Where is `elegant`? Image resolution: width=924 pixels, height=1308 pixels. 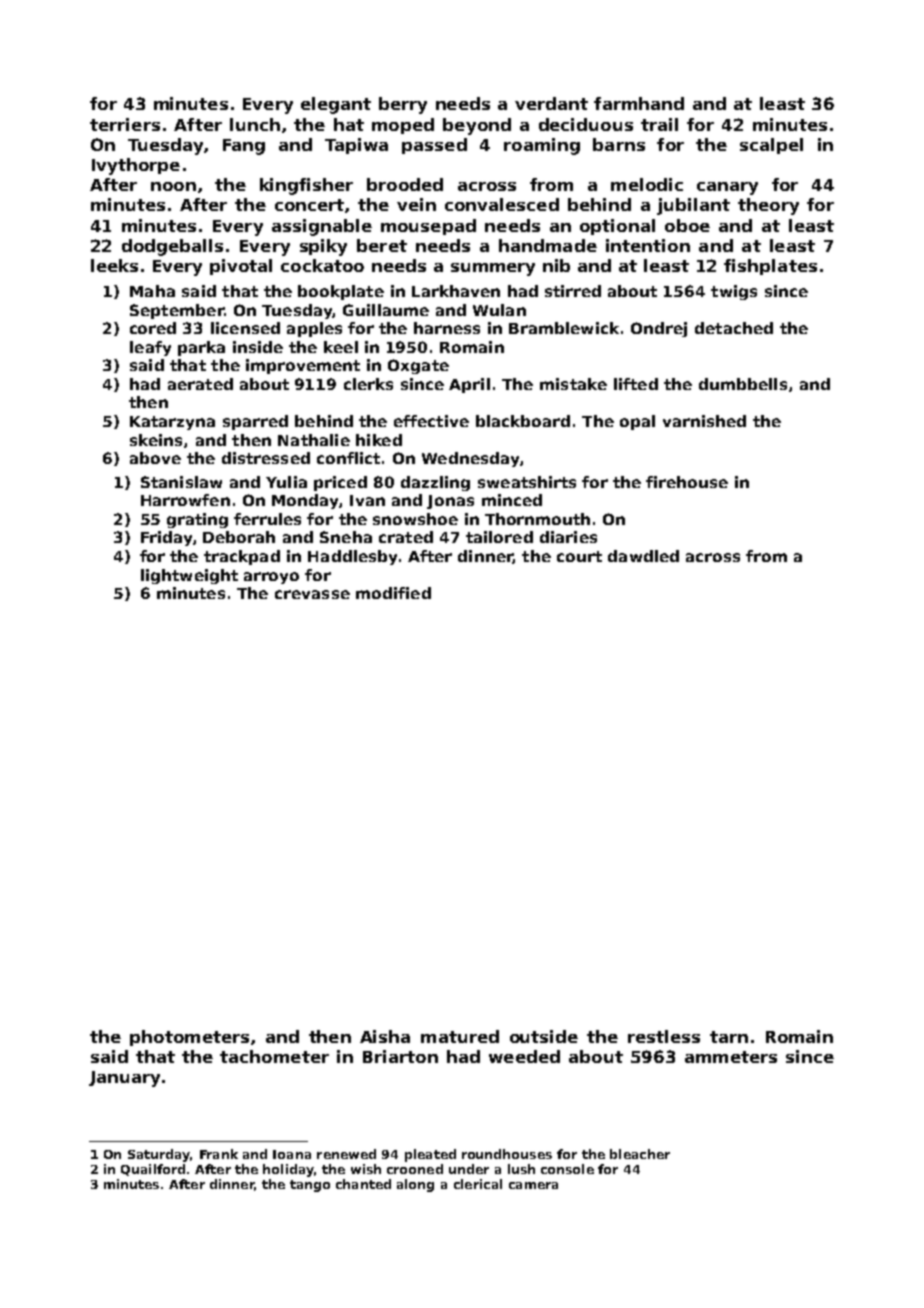
elegant is located at coordinates (336, 105).
